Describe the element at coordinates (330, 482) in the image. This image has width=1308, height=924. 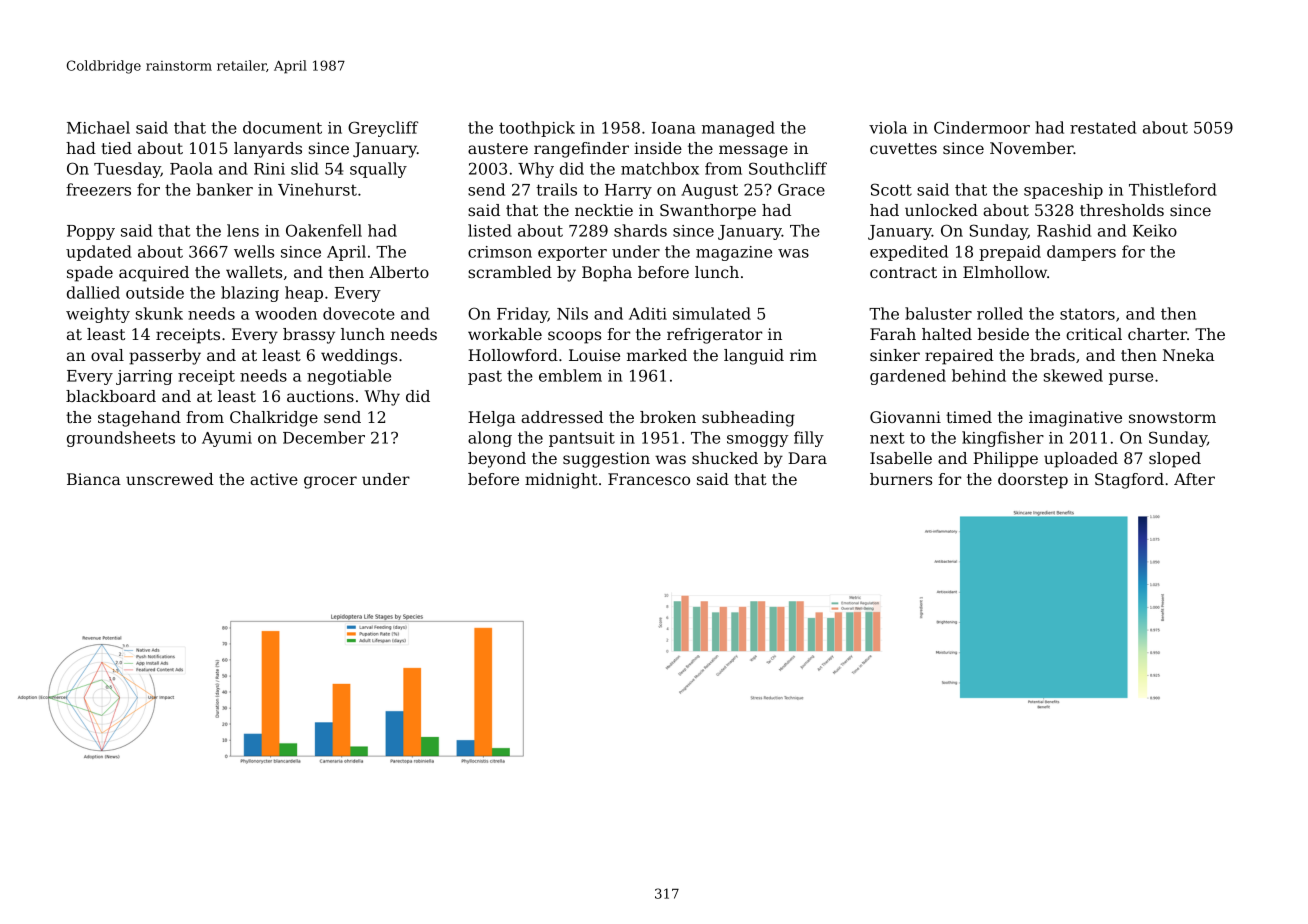
I see `grocer` at that location.
